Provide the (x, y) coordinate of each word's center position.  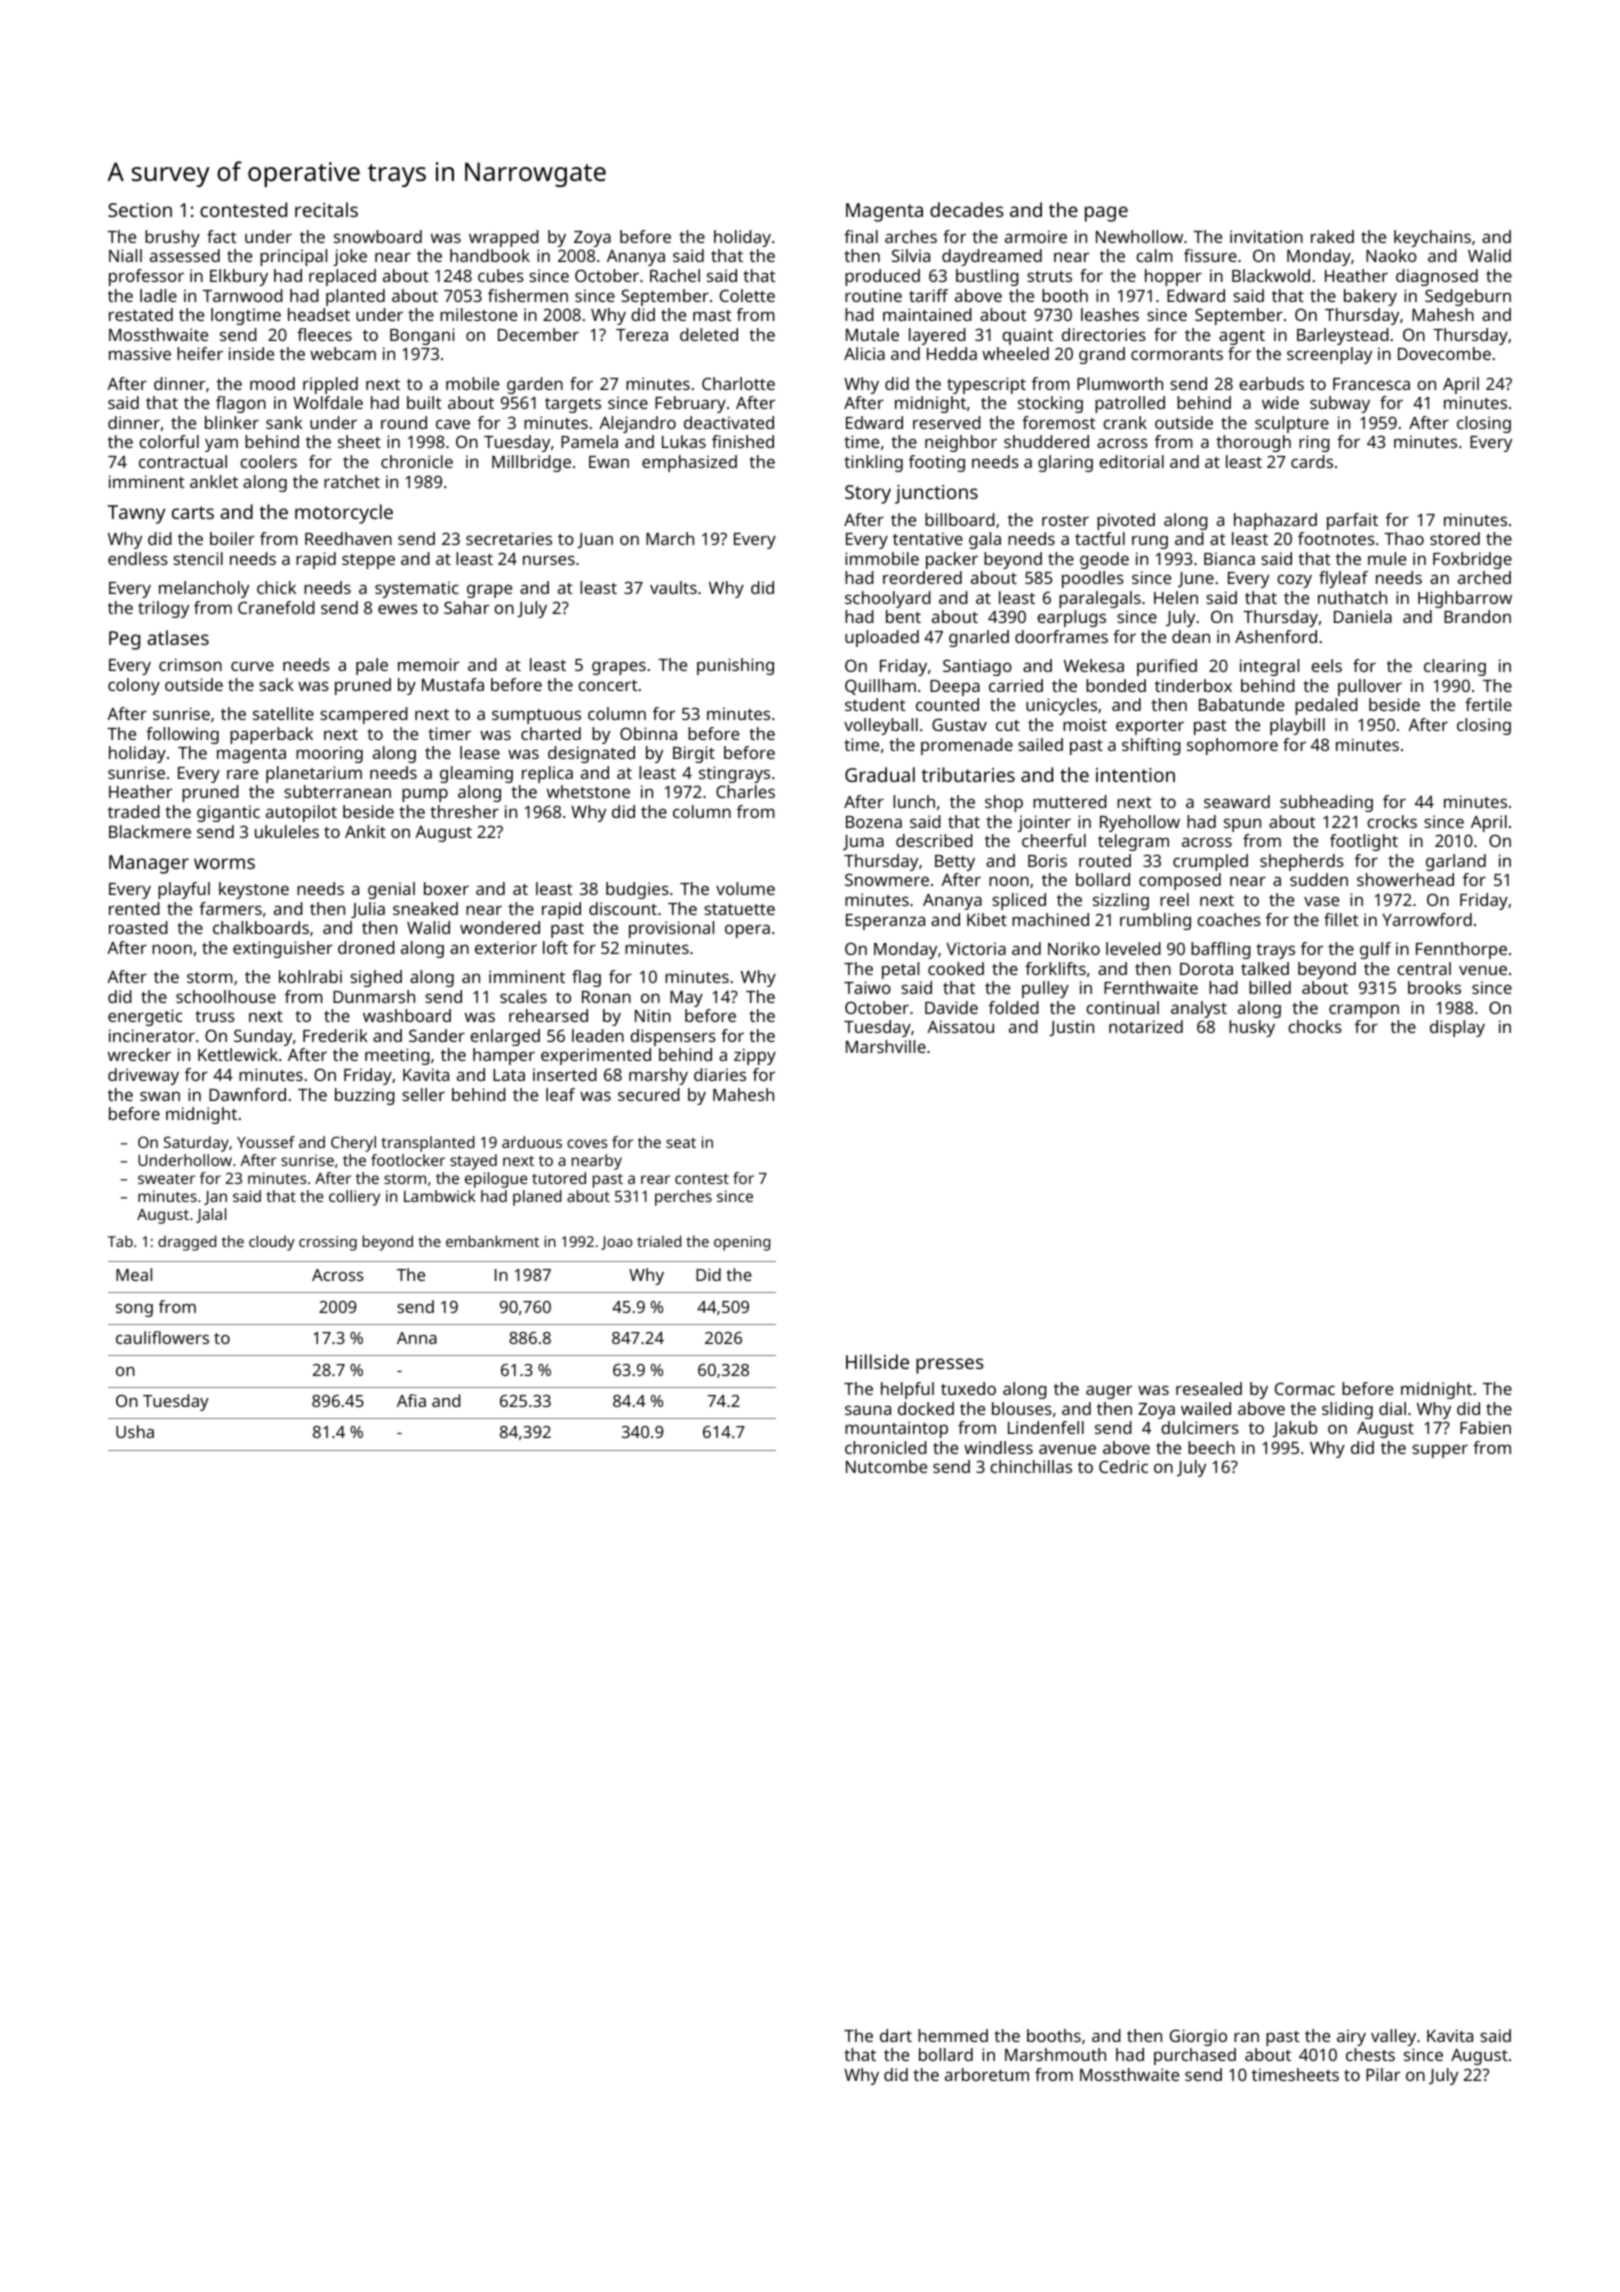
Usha (135, 1431)
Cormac (1305, 1388)
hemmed (953, 2035)
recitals (326, 209)
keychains (1432, 238)
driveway (143, 1076)
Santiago (977, 667)
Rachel (675, 275)
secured (649, 1094)
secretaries (509, 538)
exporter (1150, 727)
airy (1351, 2037)
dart (896, 2035)
